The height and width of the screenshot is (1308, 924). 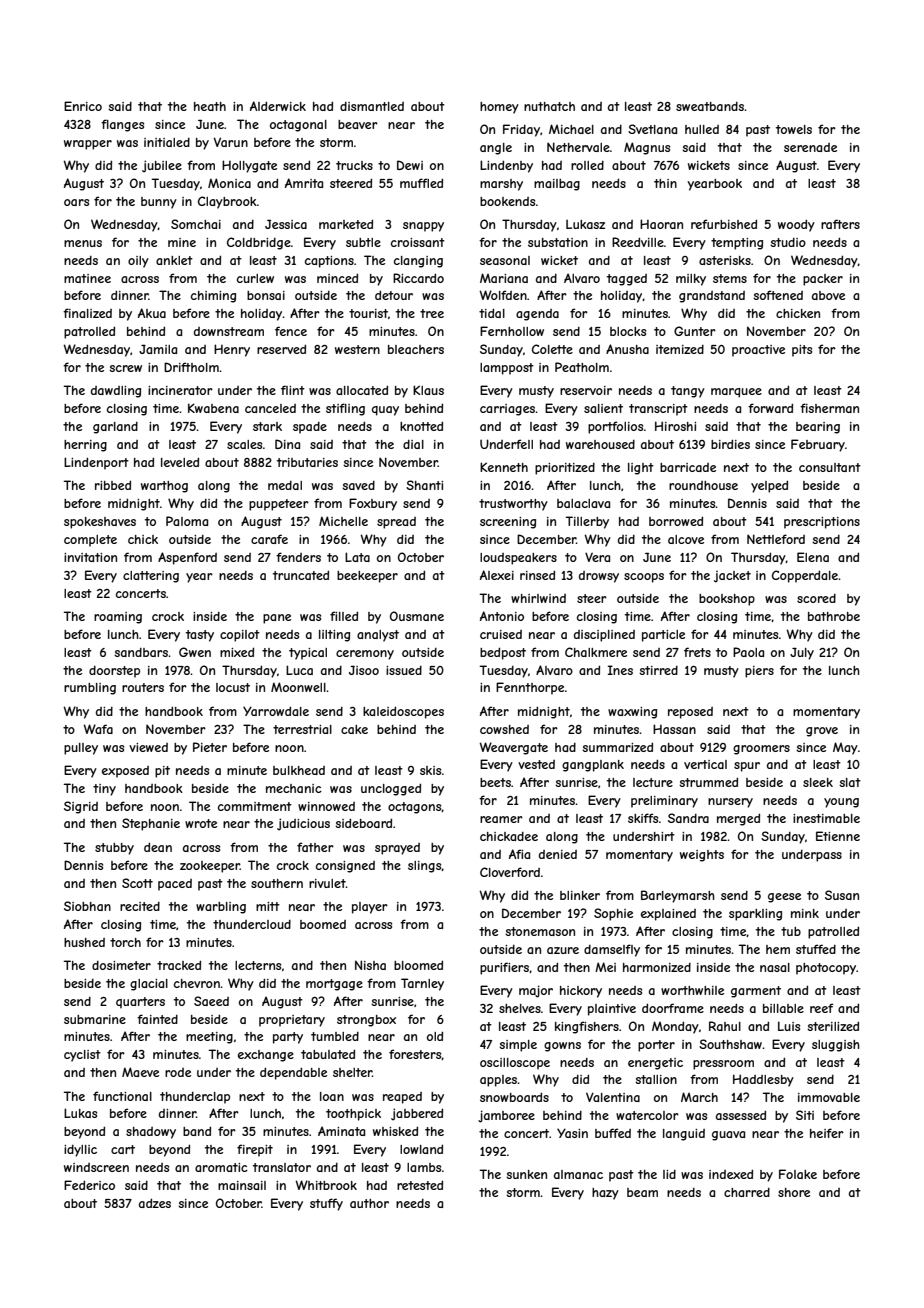 I want to click on woody, so click(x=796, y=225).
